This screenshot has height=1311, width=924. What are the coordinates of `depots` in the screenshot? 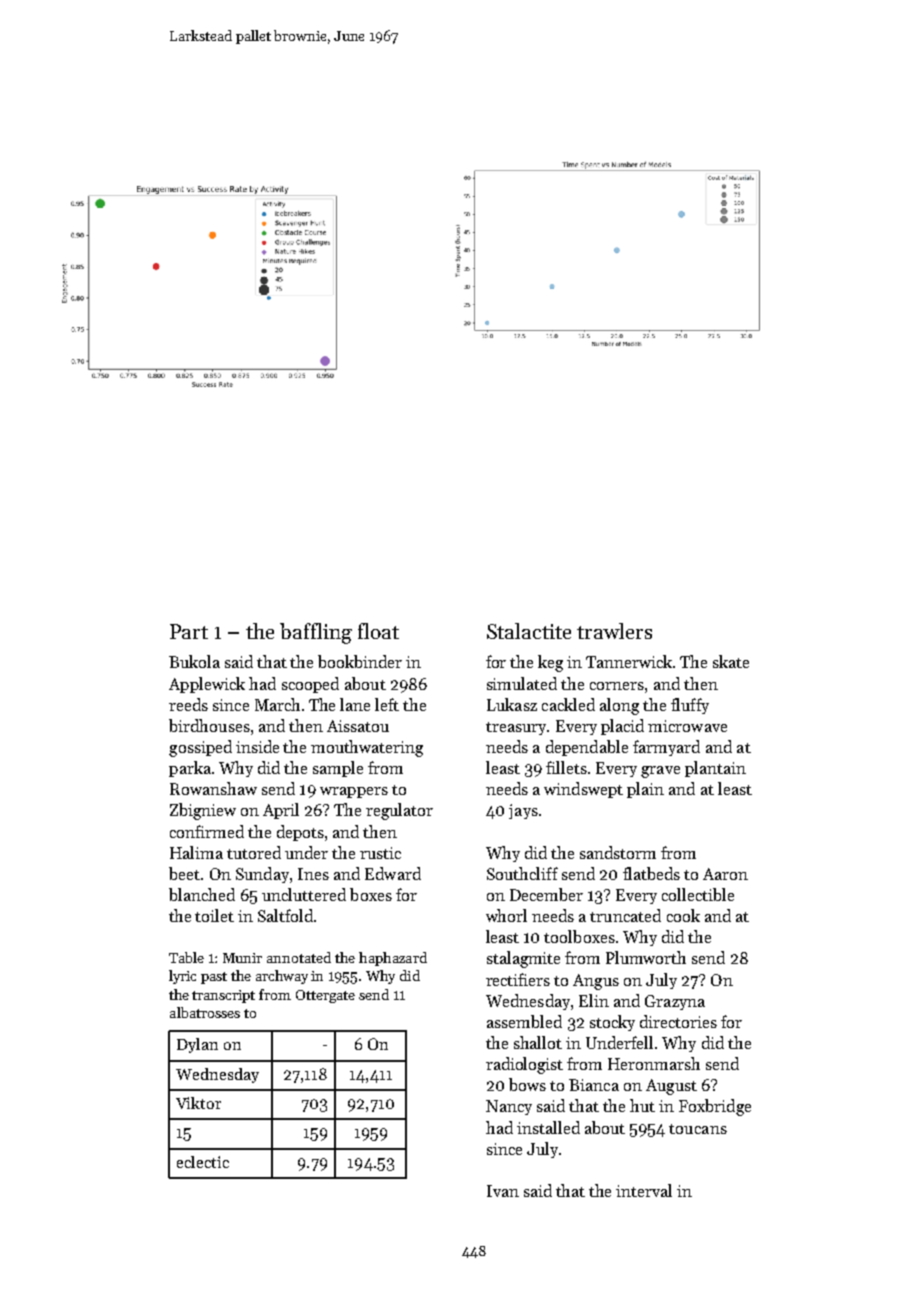 It's located at (300, 833).
